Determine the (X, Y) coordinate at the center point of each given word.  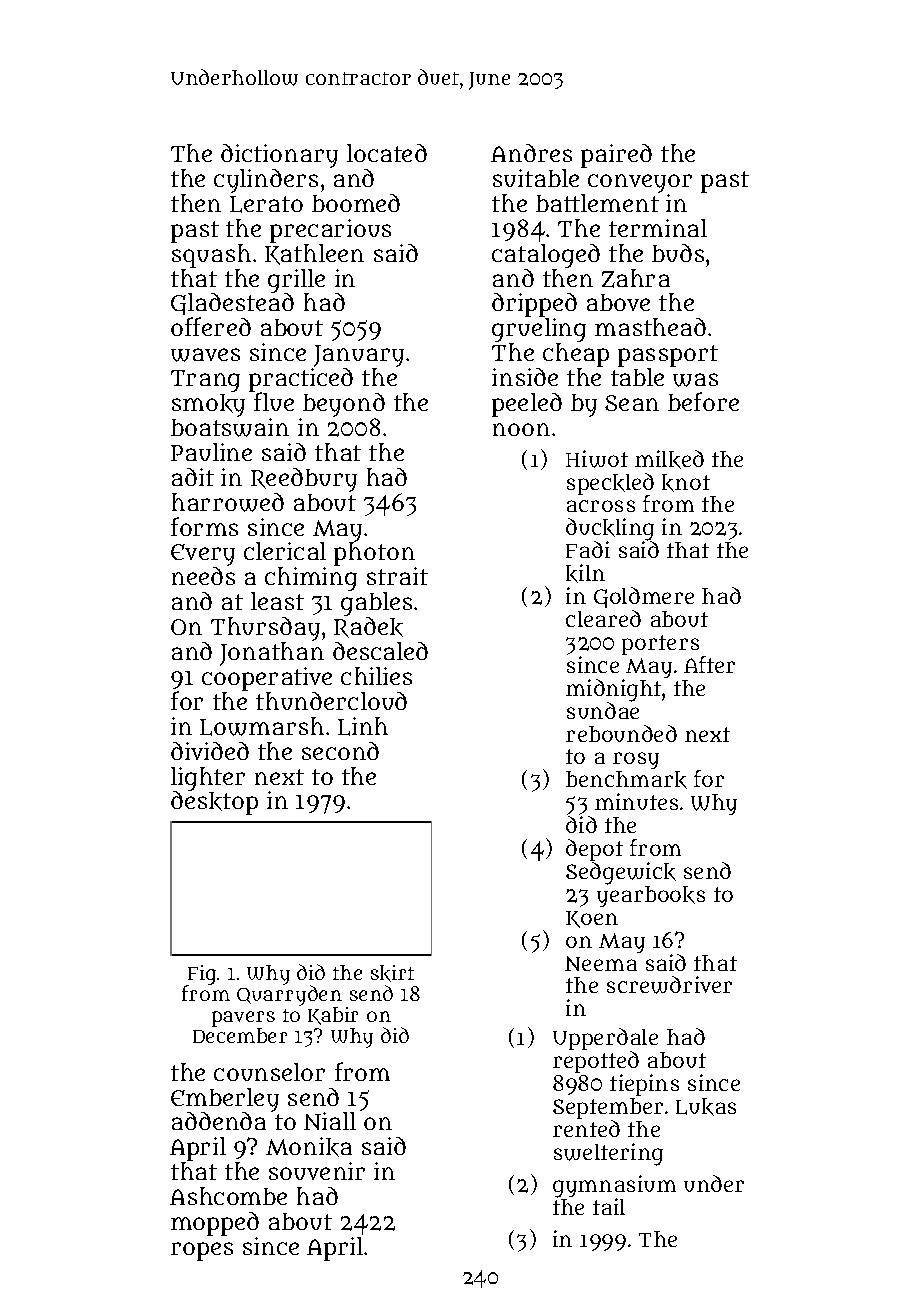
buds (678, 253)
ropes (202, 1251)
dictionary (279, 156)
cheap (576, 355)
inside (525, 377)
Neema (601, 963)
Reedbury (304, 480)
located (387, 153)
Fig (202, 975)
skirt (392, 973)
